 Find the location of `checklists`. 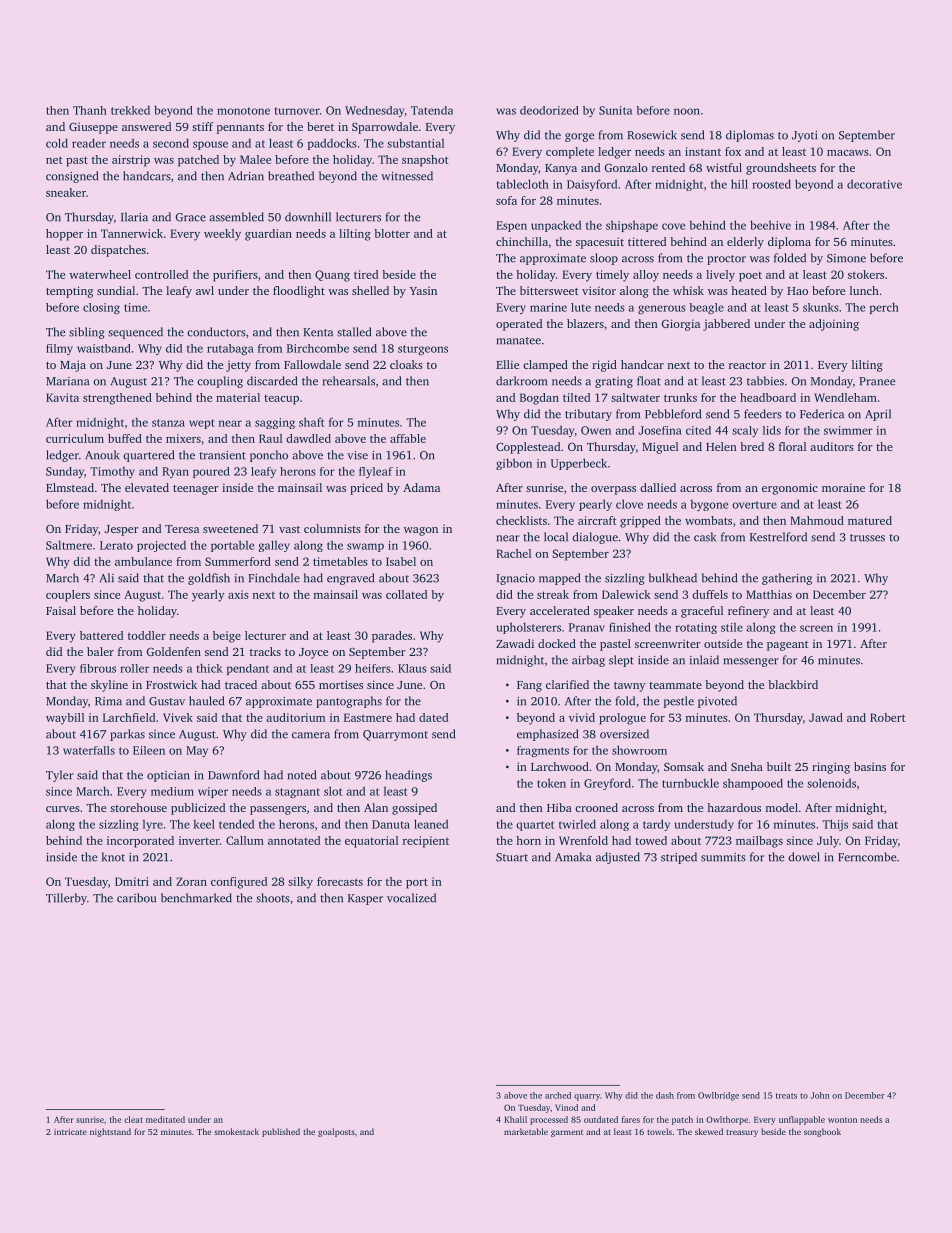

checklists is located at coordinates (521, 520).
